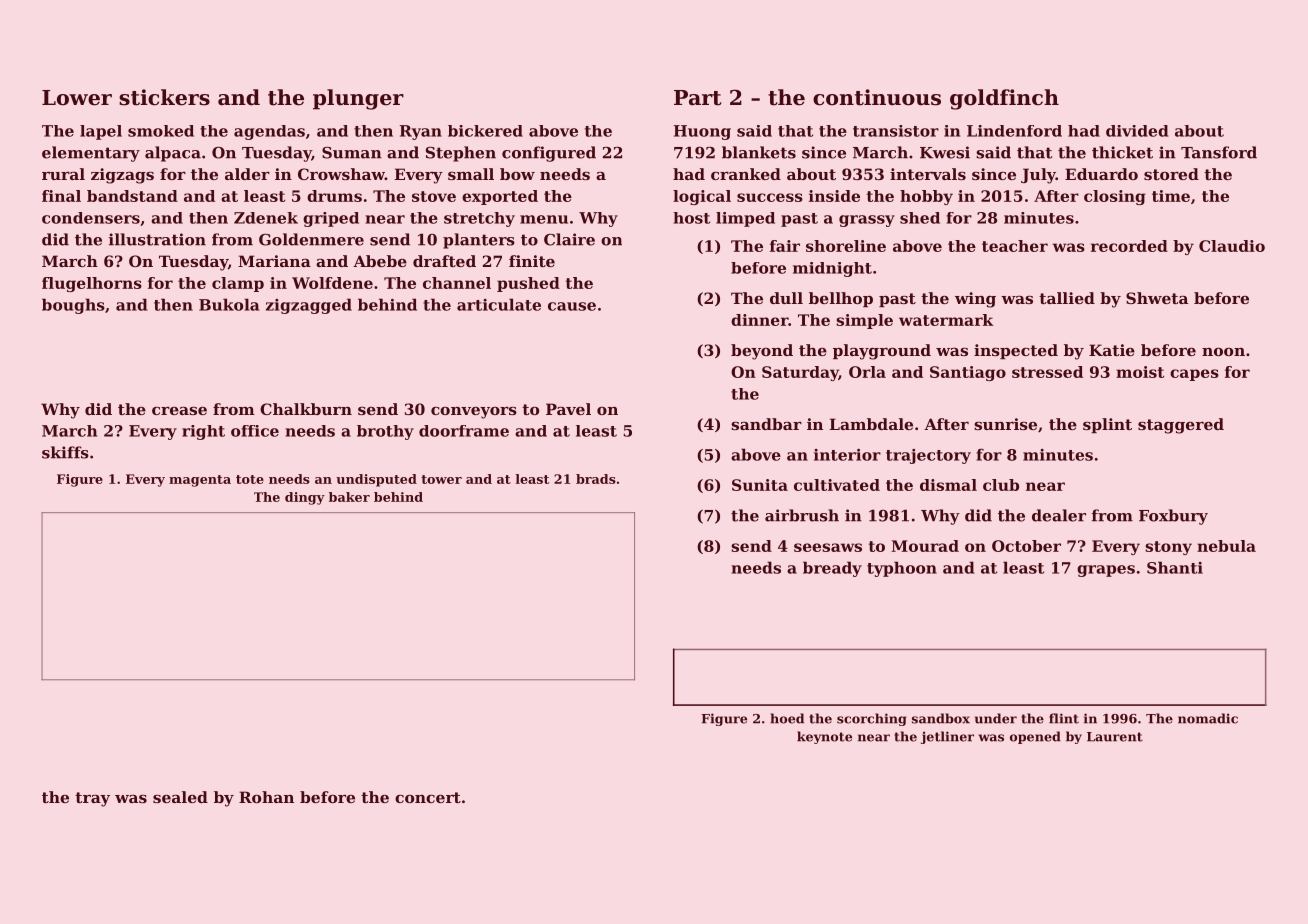 This screenshot has height=924, width=1308. I want to click on Rohan, so click(266, 797).
